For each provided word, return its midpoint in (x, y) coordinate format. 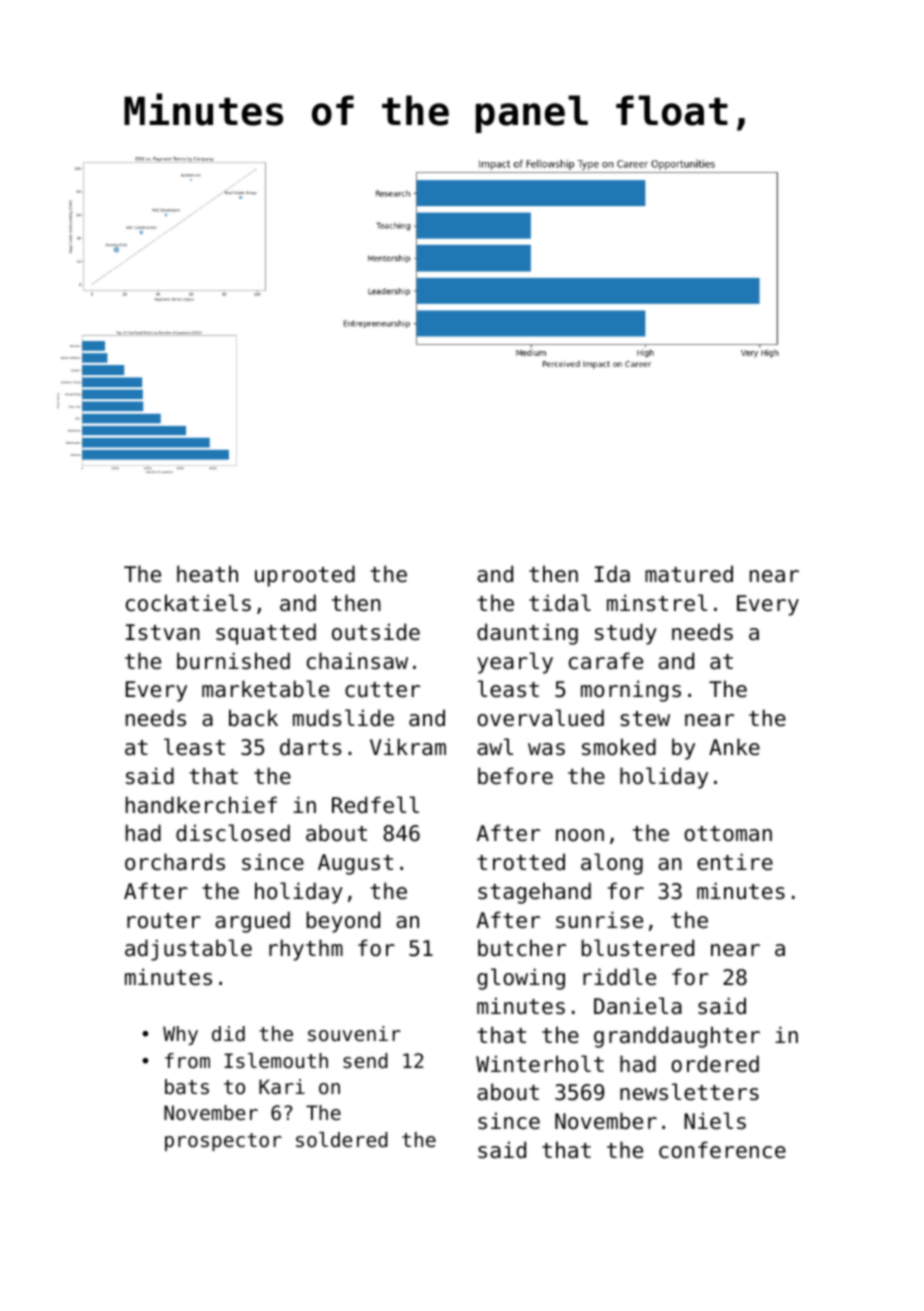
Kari (282, 1086)
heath (207, 574)
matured (689, 574)
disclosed (233, 833)
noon (580, 835)
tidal (560, 603)
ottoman (728, 834)
